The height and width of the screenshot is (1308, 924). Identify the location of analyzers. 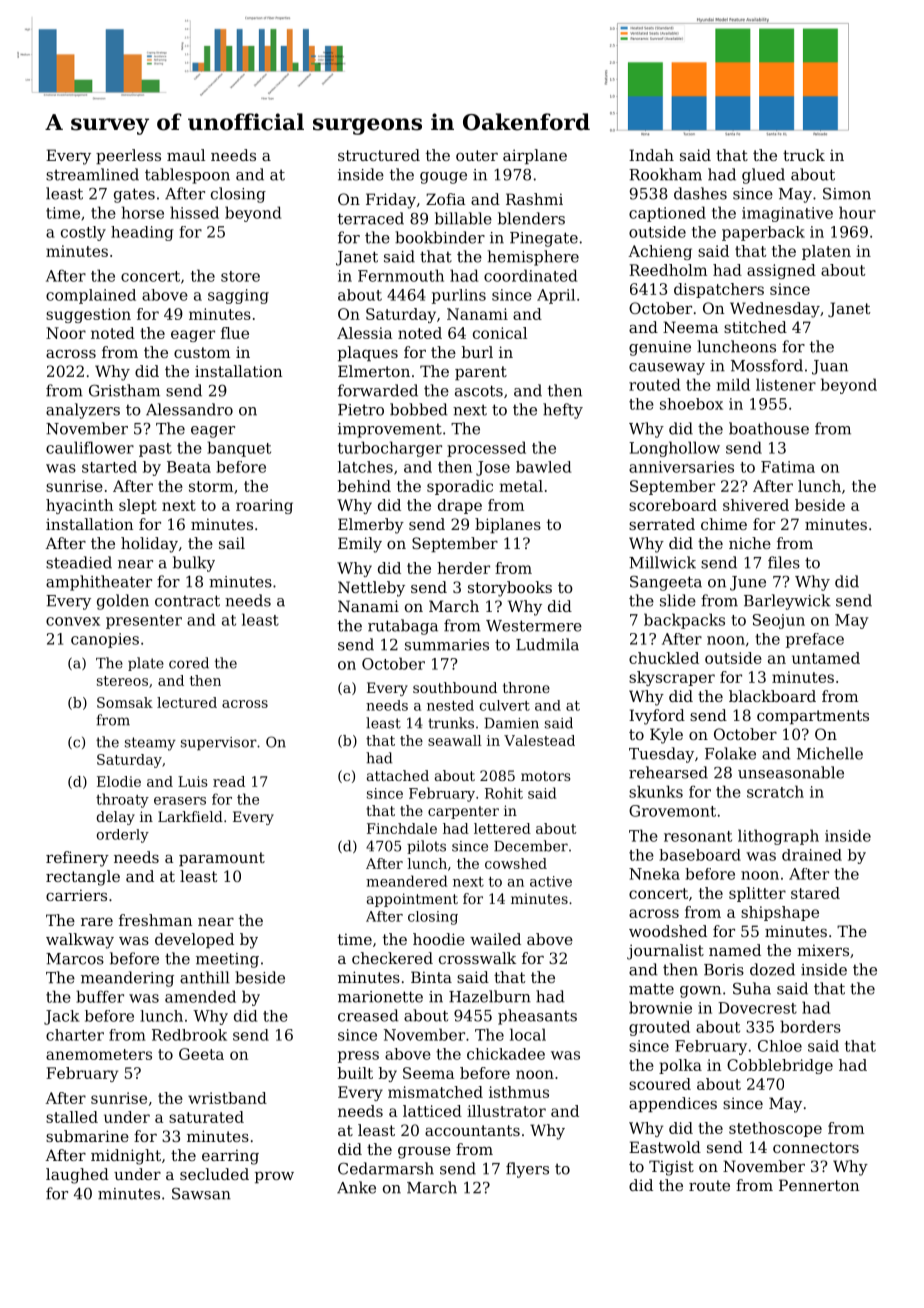
(83, 411).
